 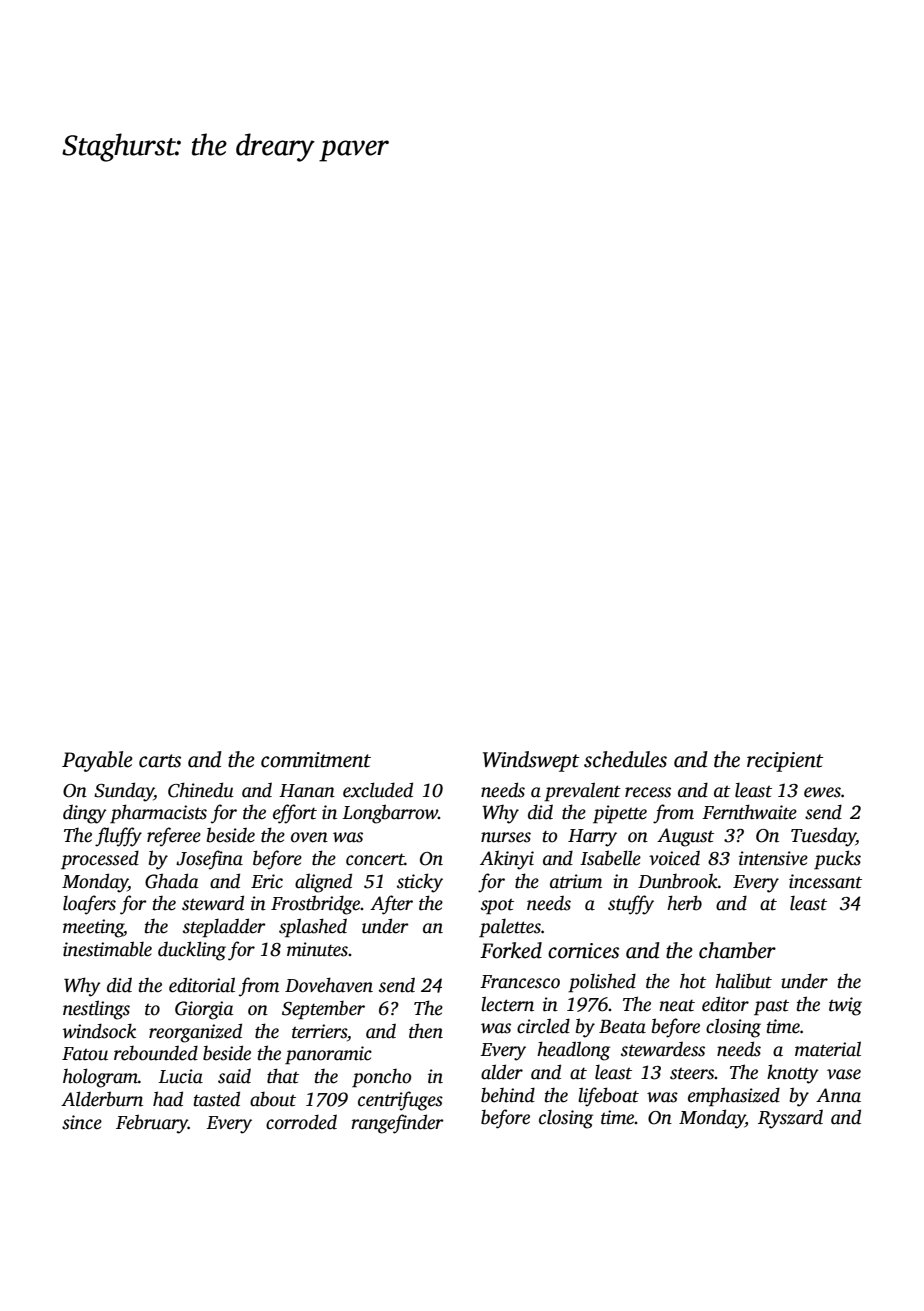 What do you see at coordinates (426, 1031) in the screenshot?
I see `then` at bounding box center [426, 1031].
